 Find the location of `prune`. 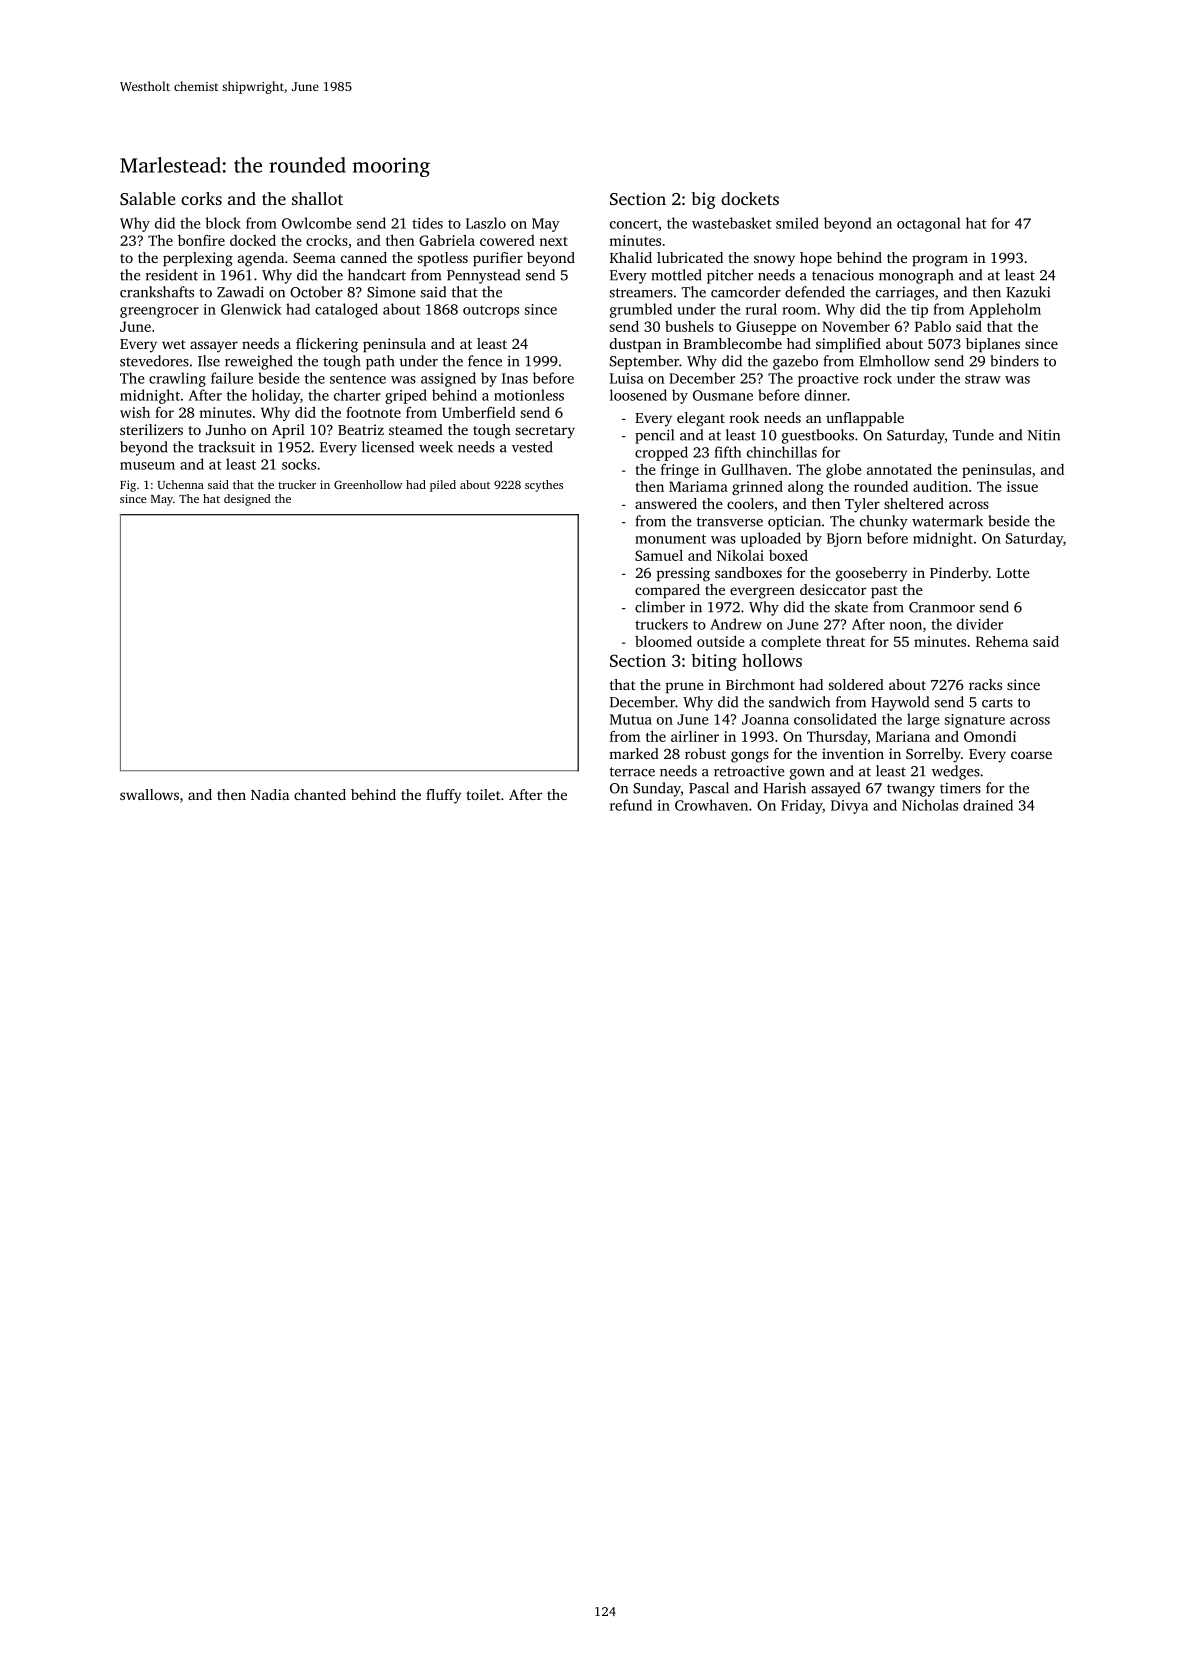

prune is located at coordinates (685, 688).
